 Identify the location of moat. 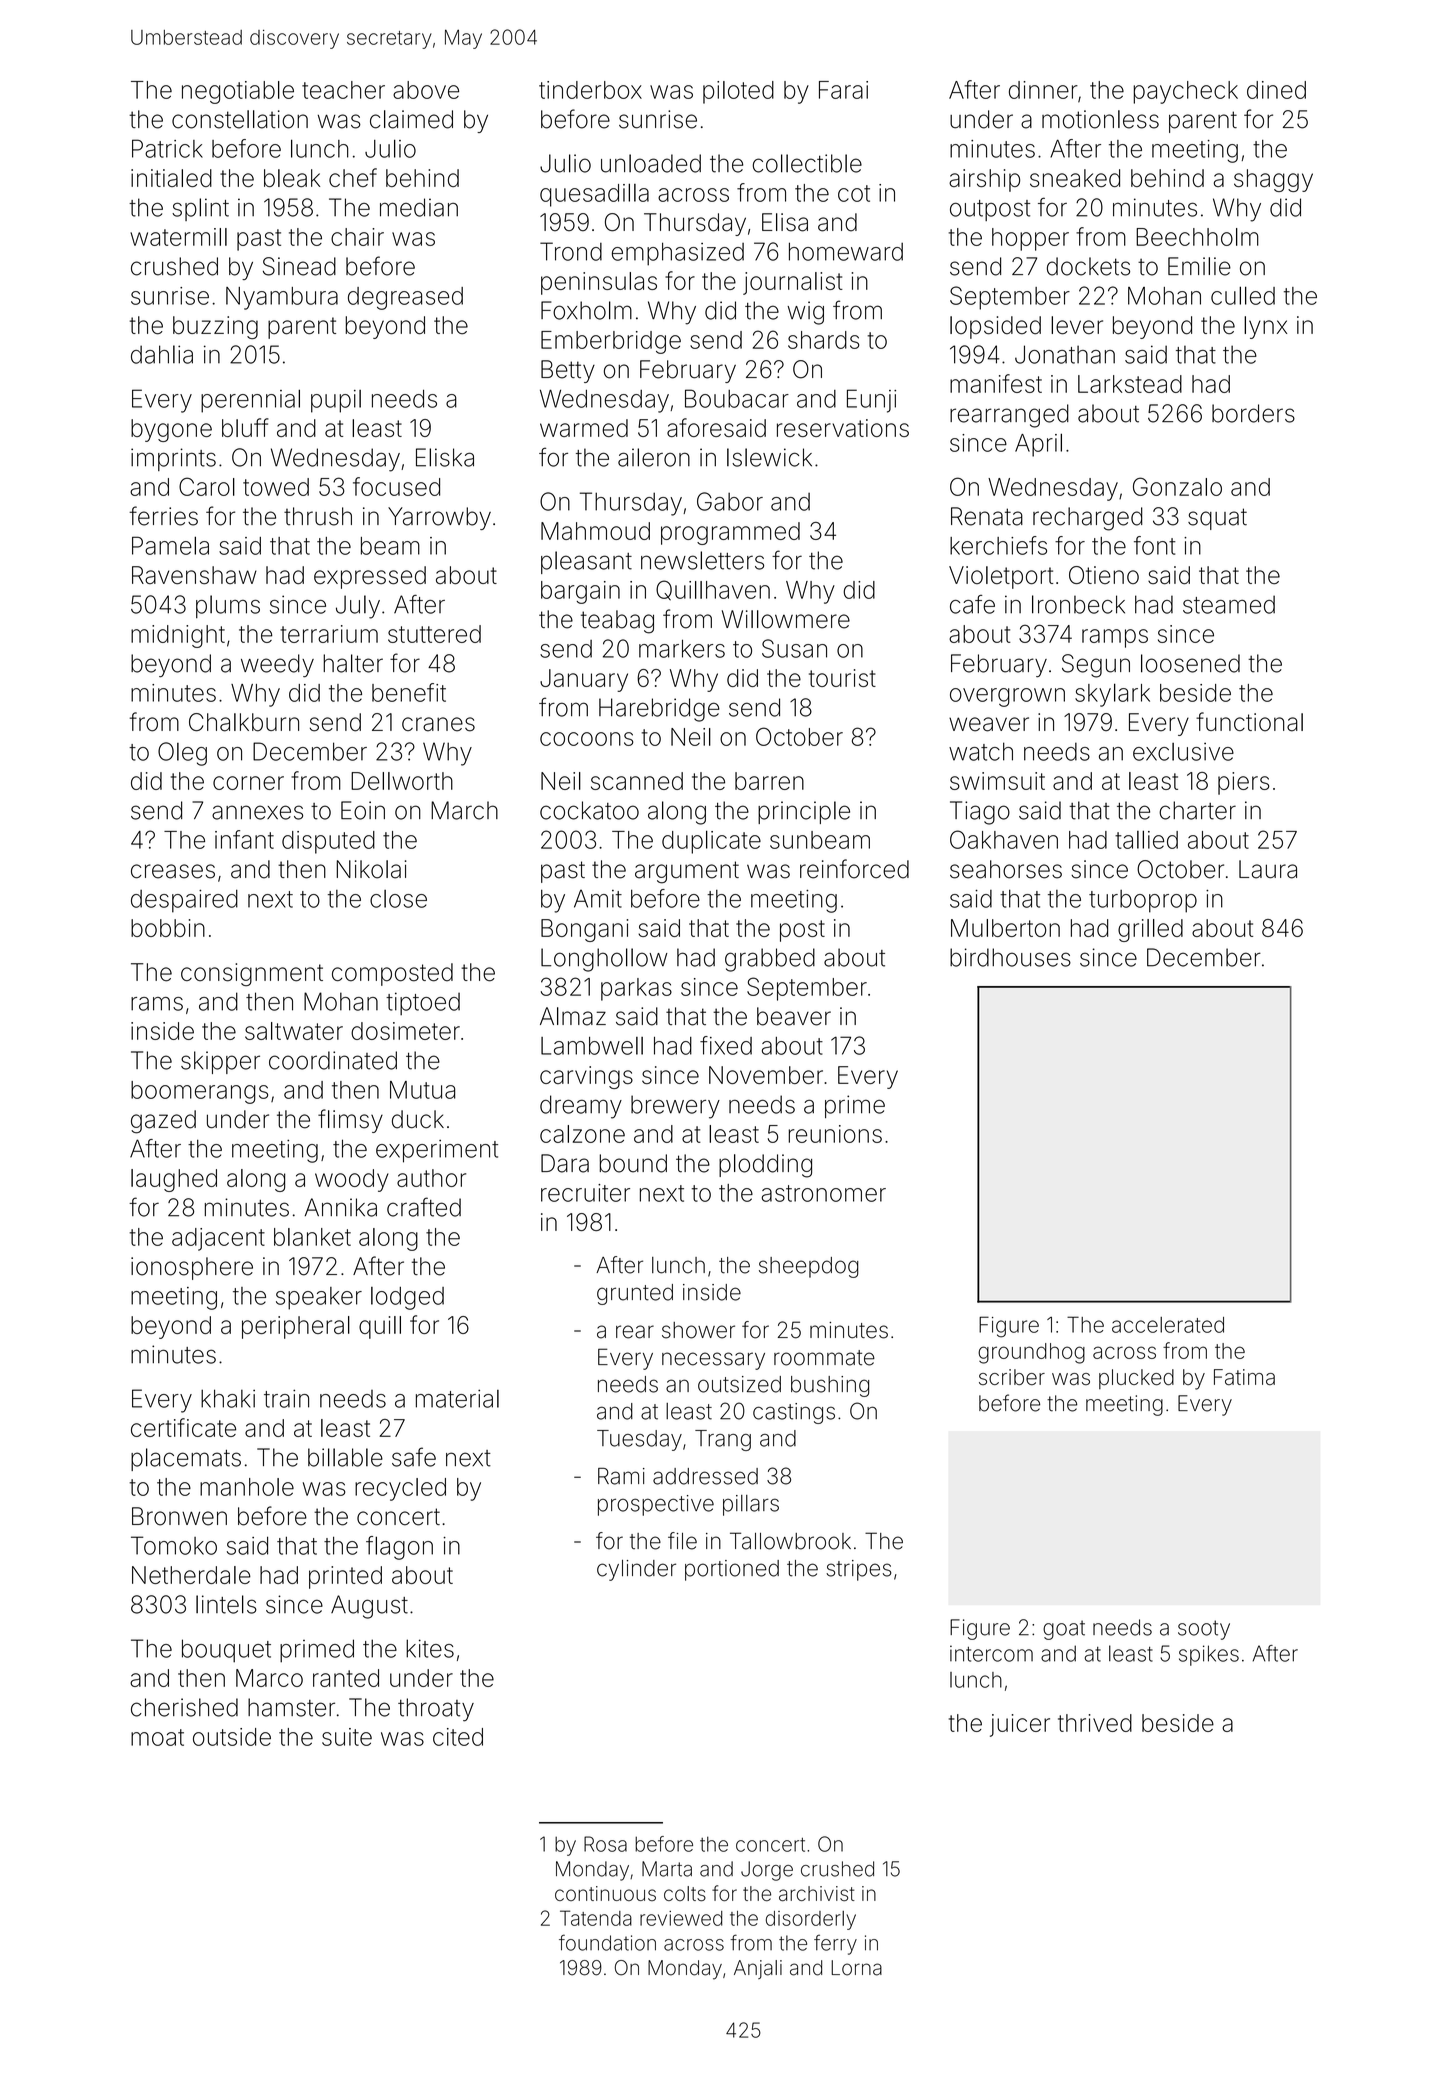
(157, 1737).
